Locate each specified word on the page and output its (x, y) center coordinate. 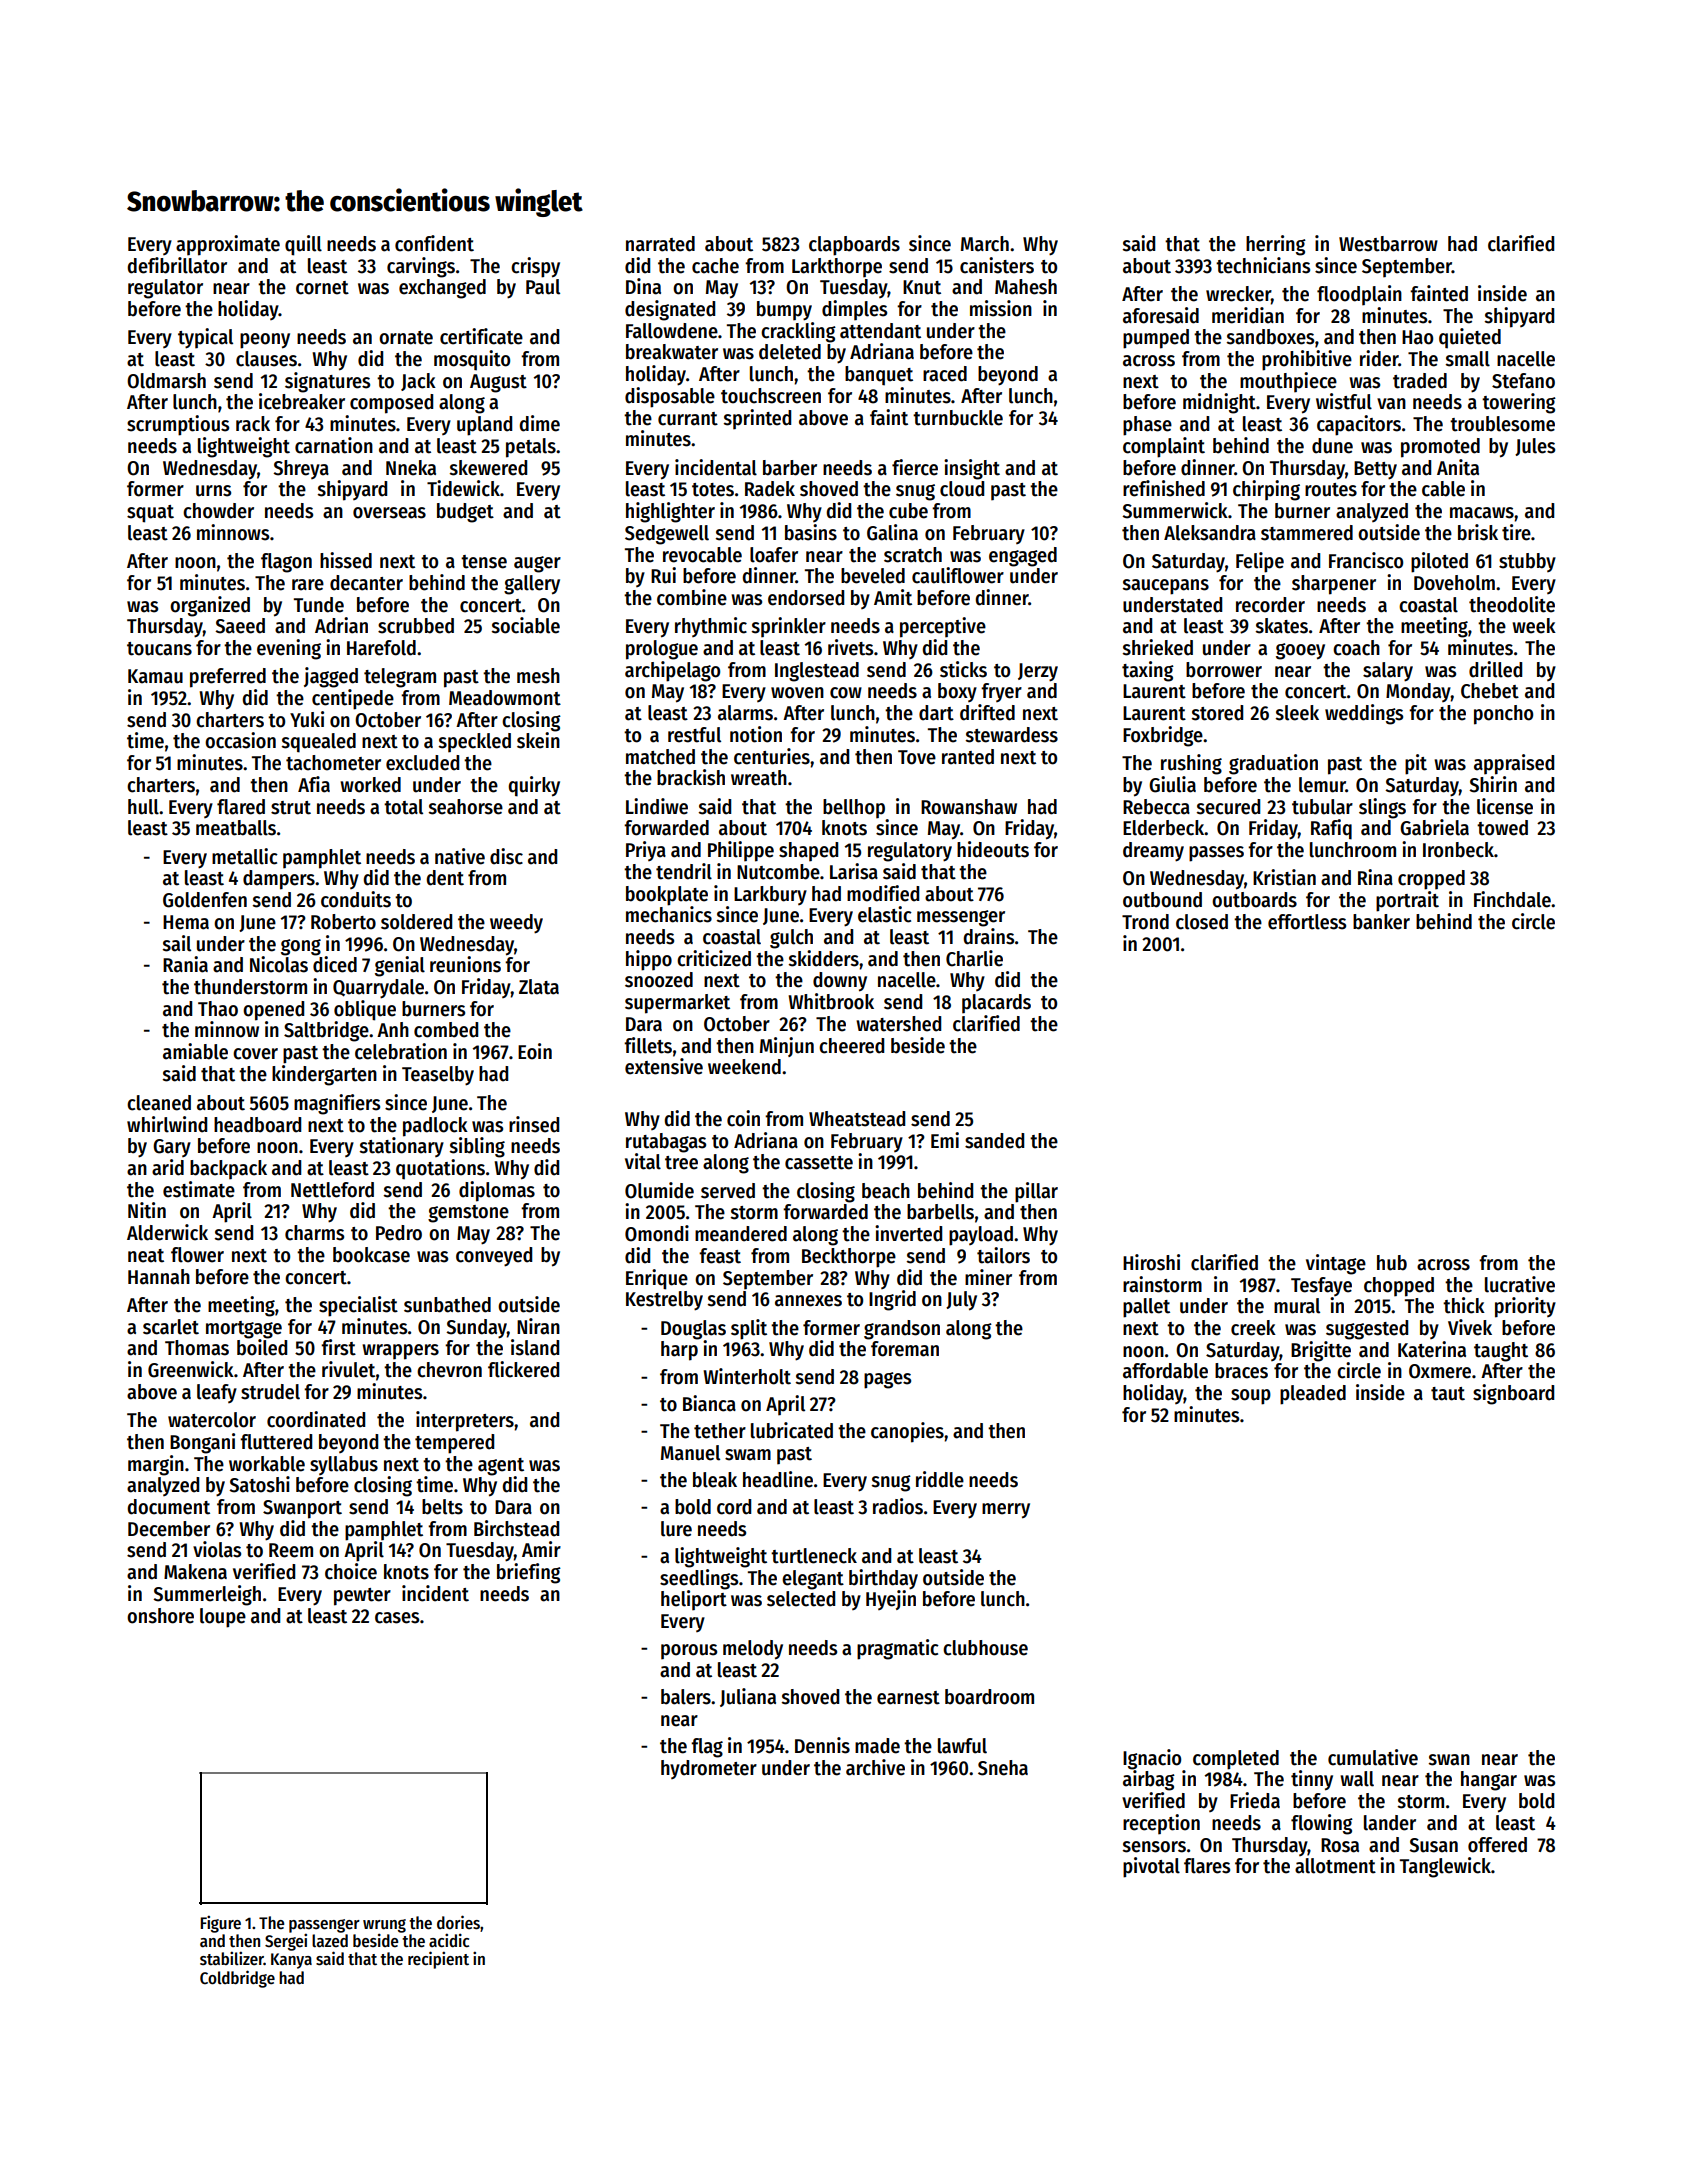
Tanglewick (1445, 1867)
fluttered (276, 1442)
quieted (1470, 338)
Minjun (787, 1047)
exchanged (442, 289)
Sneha (1003, 1768)
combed (446, 1030)
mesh (538, 676)
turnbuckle (958, 418)
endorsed (806, 598)
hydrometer (709, 1769)
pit (1416, 764)
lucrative (1520, 1284)
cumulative (1373, 1757)
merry (1006, 1511)
